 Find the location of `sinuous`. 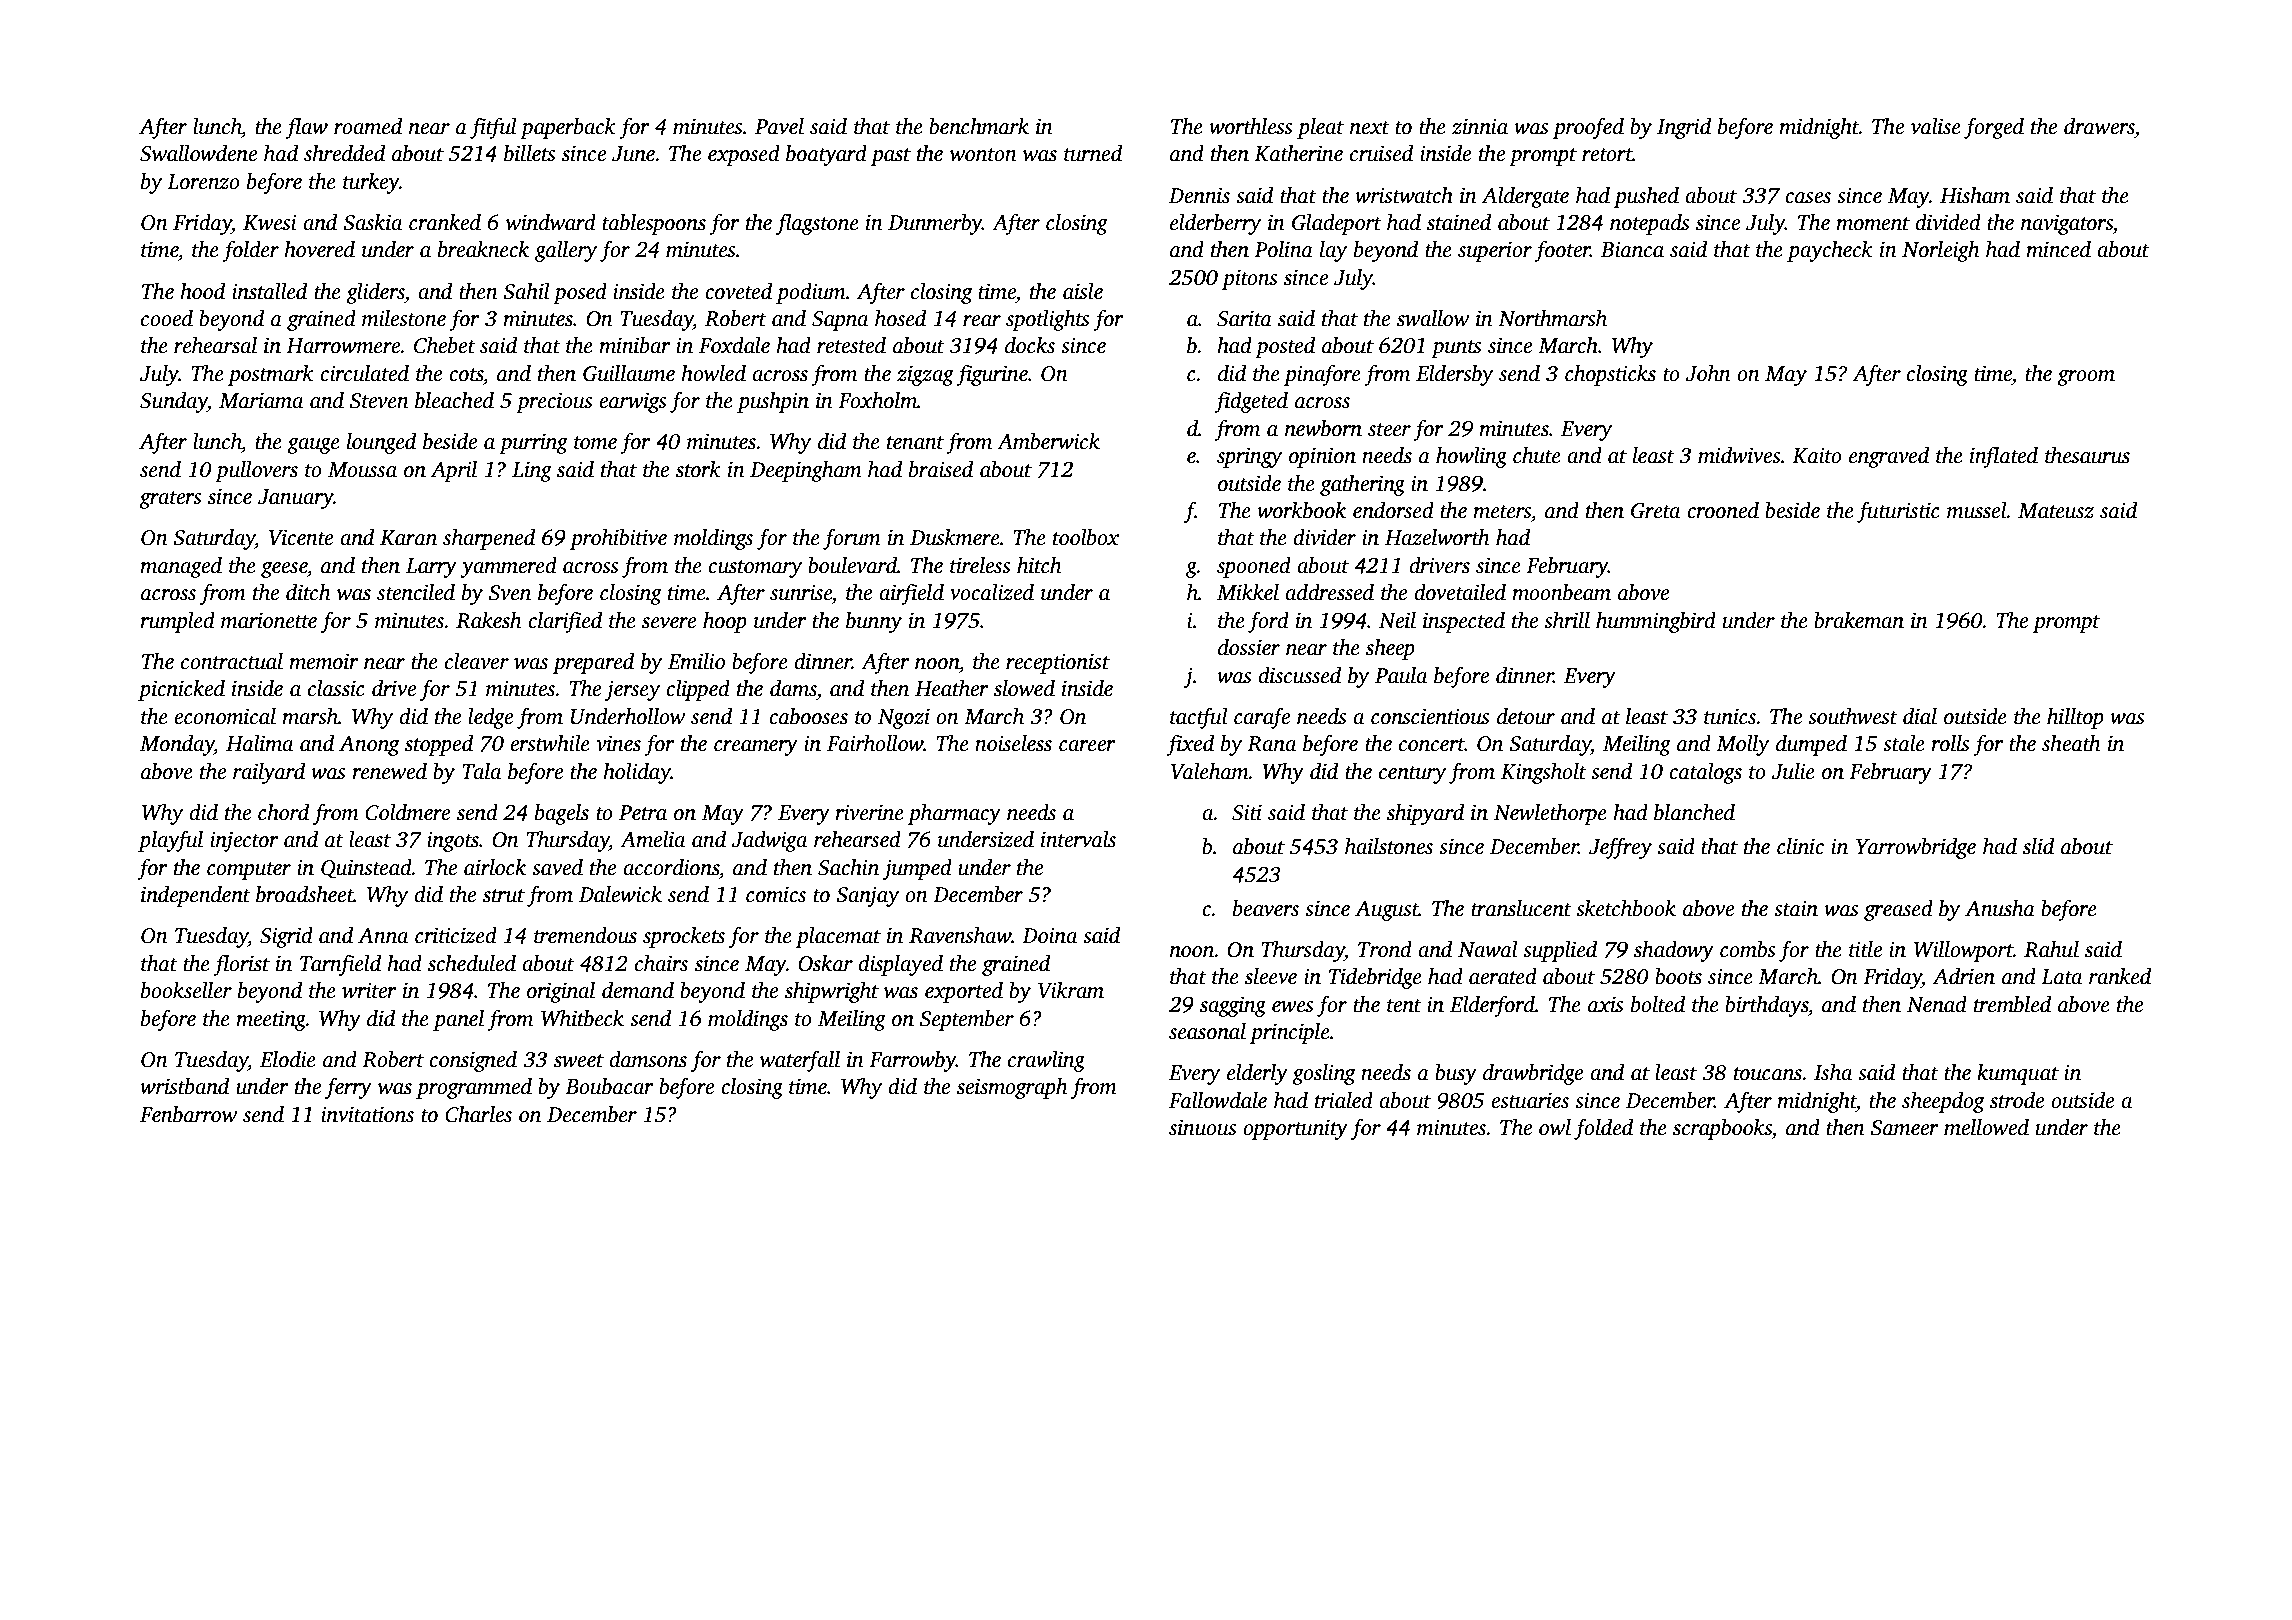

sinuous is located at coordinates (1203, 1127).
